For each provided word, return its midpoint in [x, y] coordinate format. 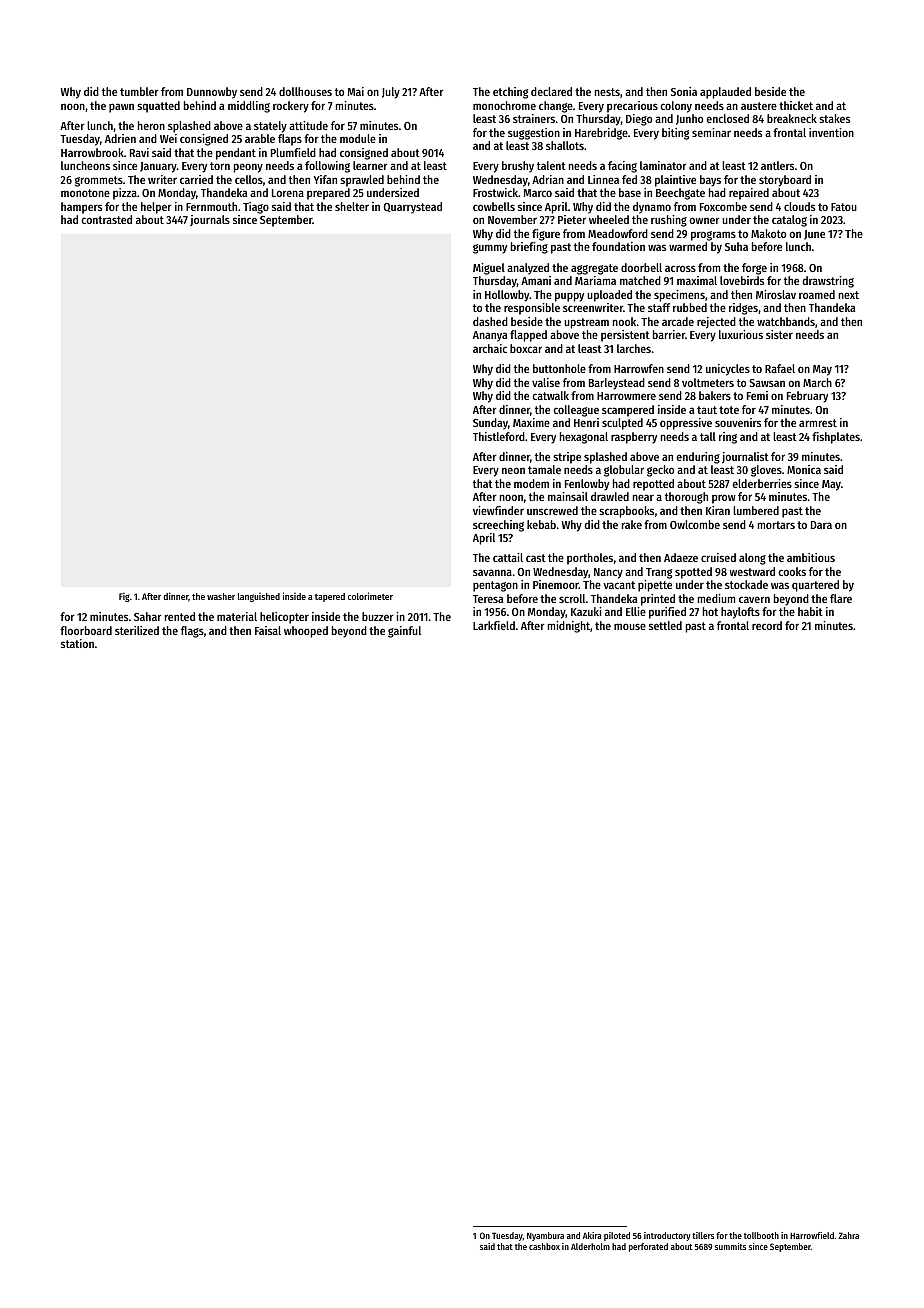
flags [192, 632]
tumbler [139, 91]
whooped [306, 632]
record [767, 625]
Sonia [684, 91]
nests [607, 92]
